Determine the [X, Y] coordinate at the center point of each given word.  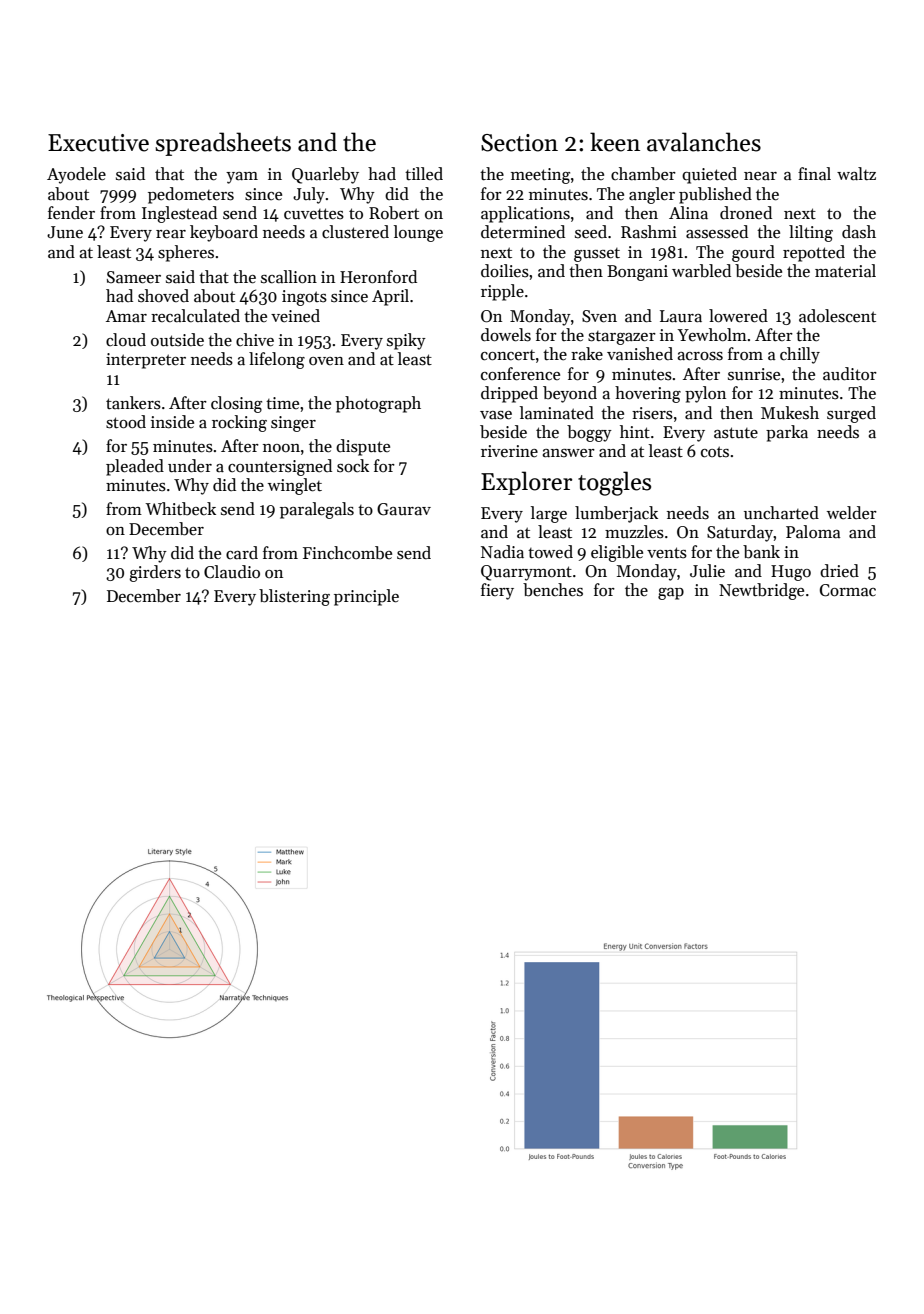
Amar [126, 316]
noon [281, 448]
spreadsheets [223, 144]
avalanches [704, 142]
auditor [850, 374]
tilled [424, 173]
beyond [570, 394]
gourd [753, 253]
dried [839, 571]
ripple [502, 292]
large [549, 514]
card [242, 553]
